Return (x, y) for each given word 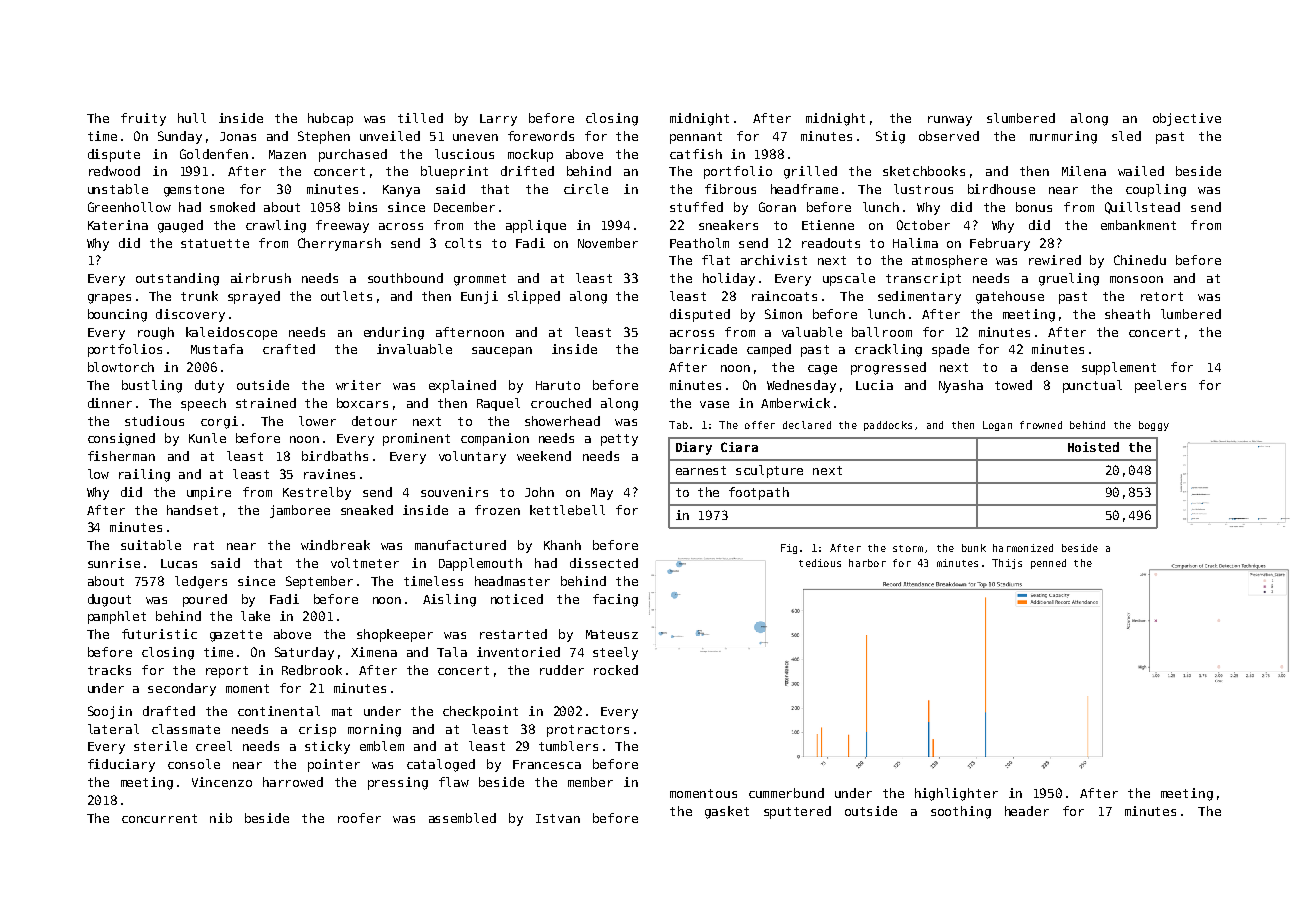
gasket (727, 812)
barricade (703, 349)
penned (1048, 564)
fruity (143, 119)
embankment (1138, 225)
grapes (109, 299)
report (227, 672)
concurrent (159, 818)
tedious (820, 563)
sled (1126, 136)
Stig (890, 137)
